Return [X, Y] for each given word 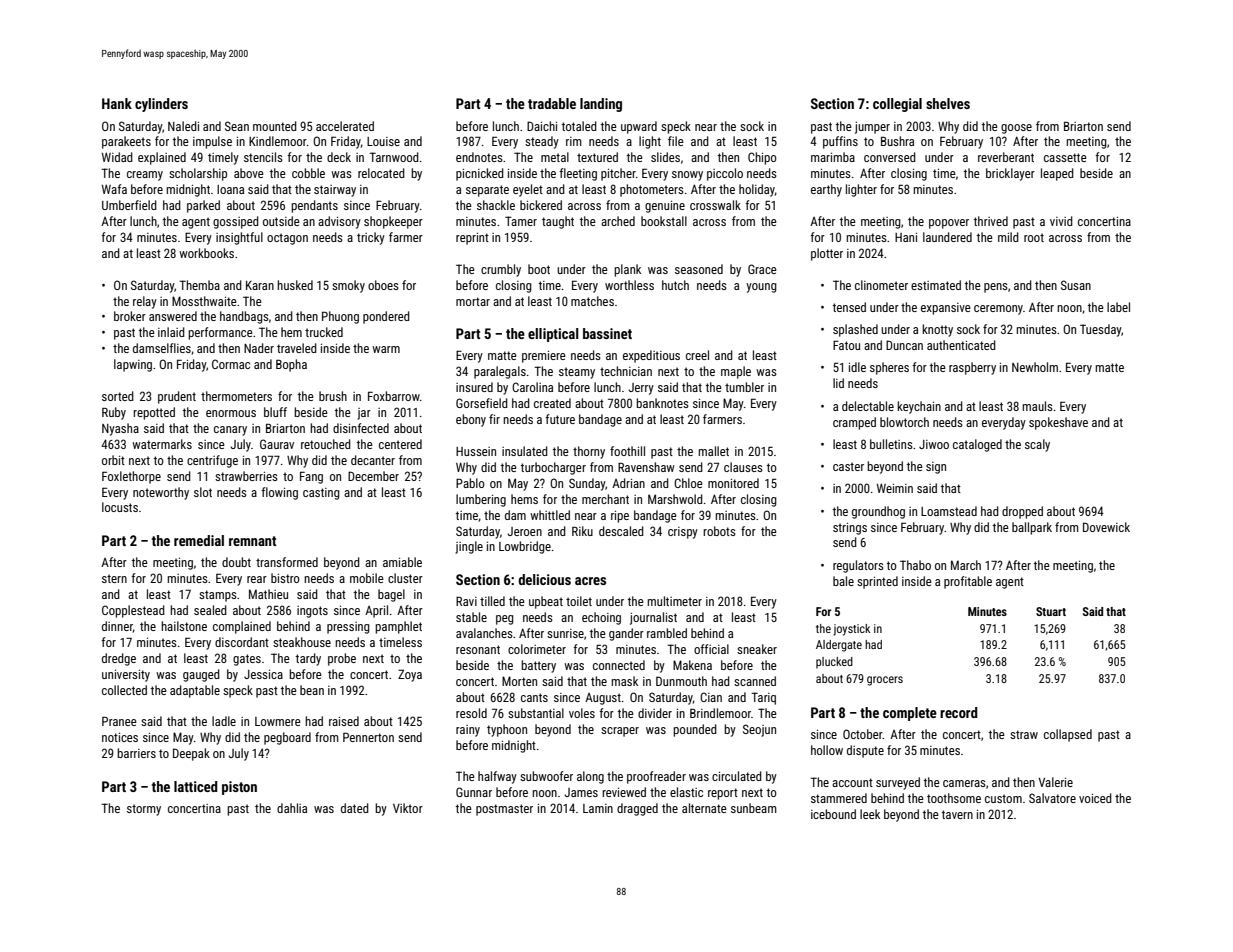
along [590, 777]
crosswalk [715, 205]
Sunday [587, 484]
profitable [968, 582]
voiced [1095, 798]
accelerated [345, 126]
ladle [224, 721]
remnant [253, 541]
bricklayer [1010, 174]
